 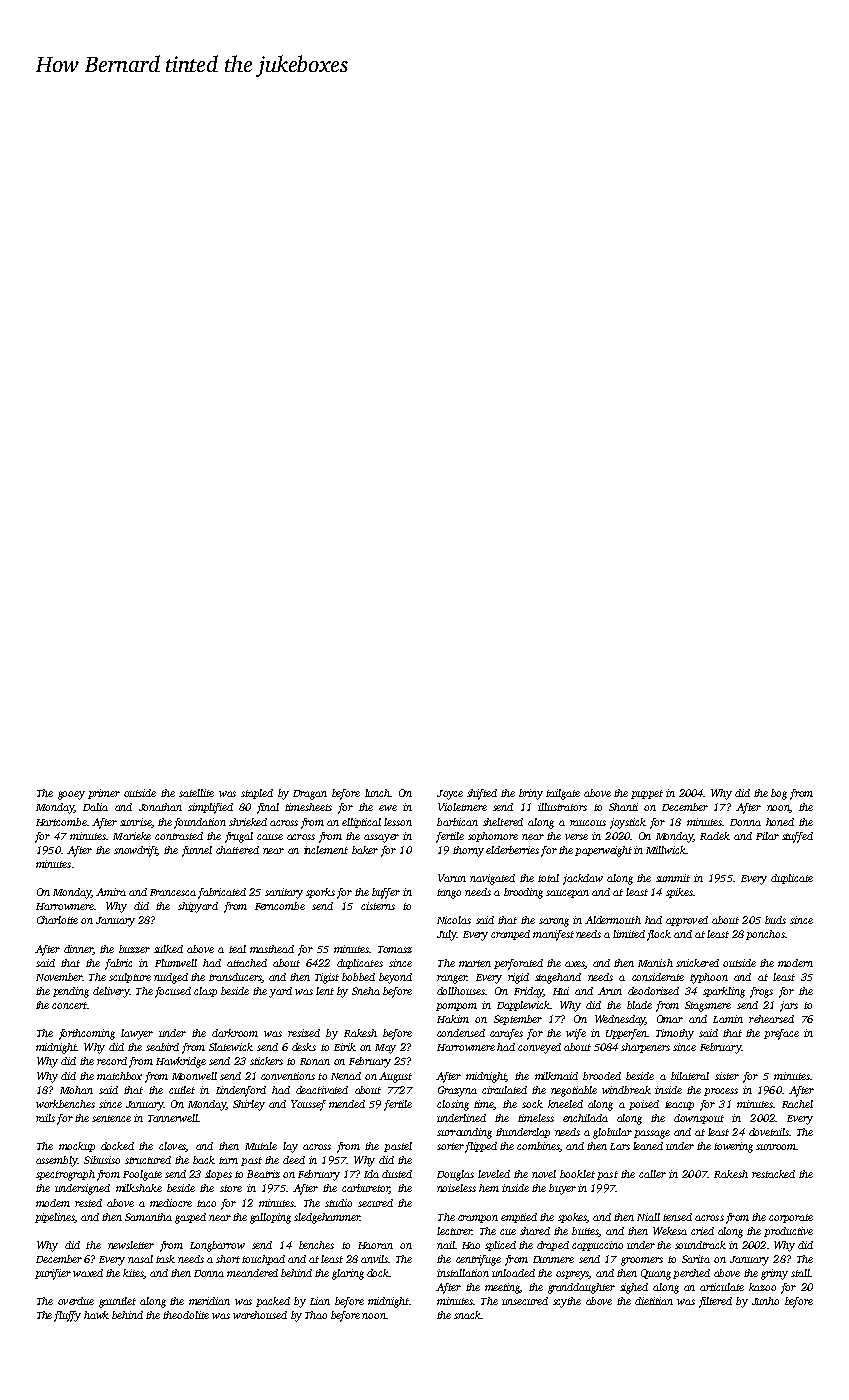 What do you see at coordinates (260, 1315) in the screenshot?
I see `warehoused` at bounding box center [260, 1315].
